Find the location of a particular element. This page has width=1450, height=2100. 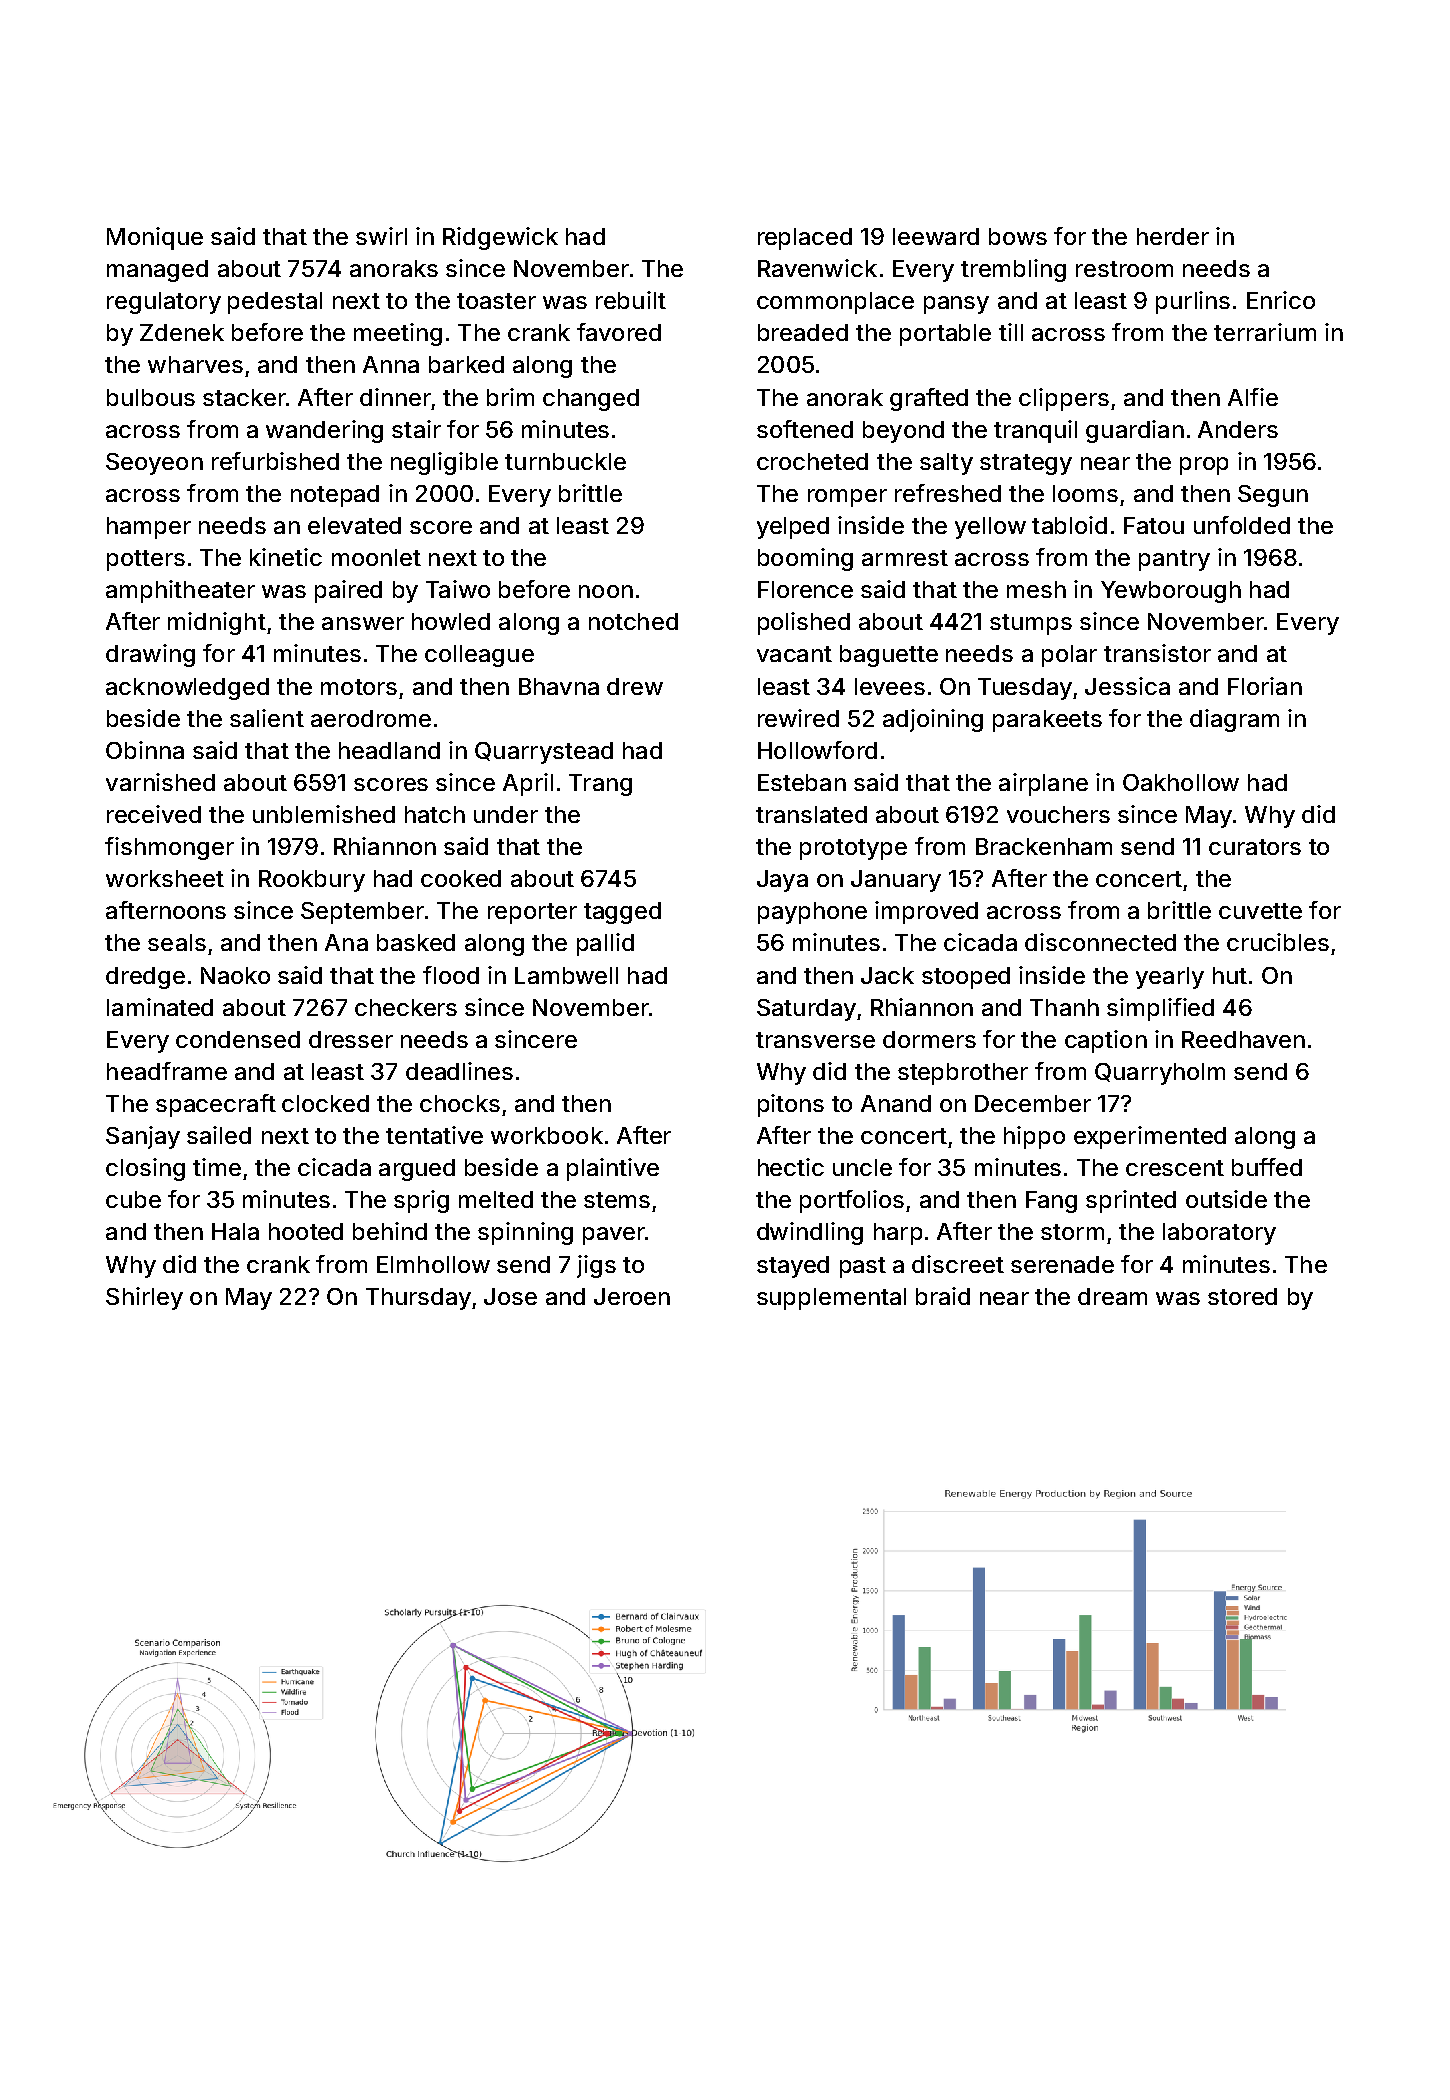

Shirley is located at coordinates (144, 1298).
